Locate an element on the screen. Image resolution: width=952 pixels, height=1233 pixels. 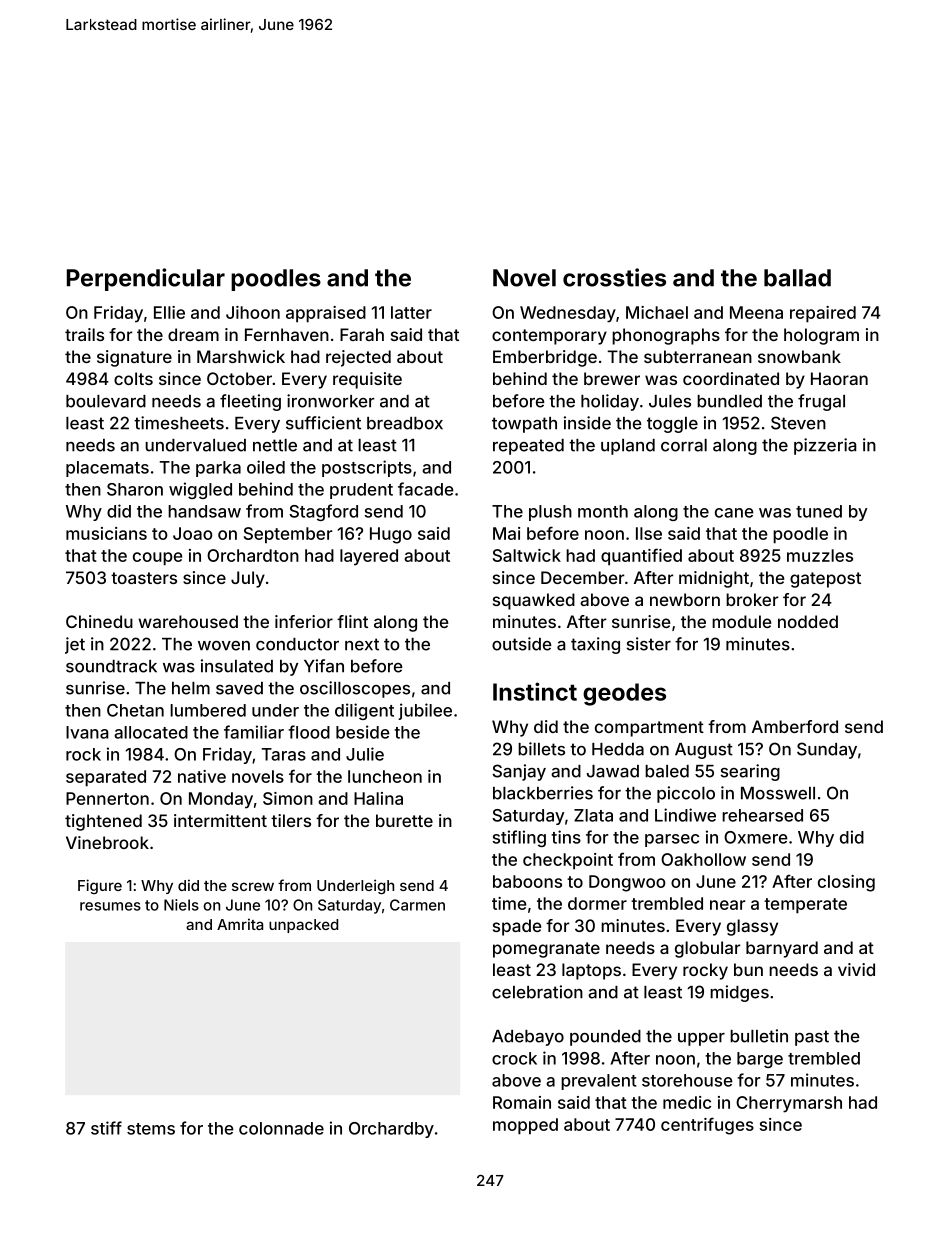
plush is located at coordinates (550, 513).
